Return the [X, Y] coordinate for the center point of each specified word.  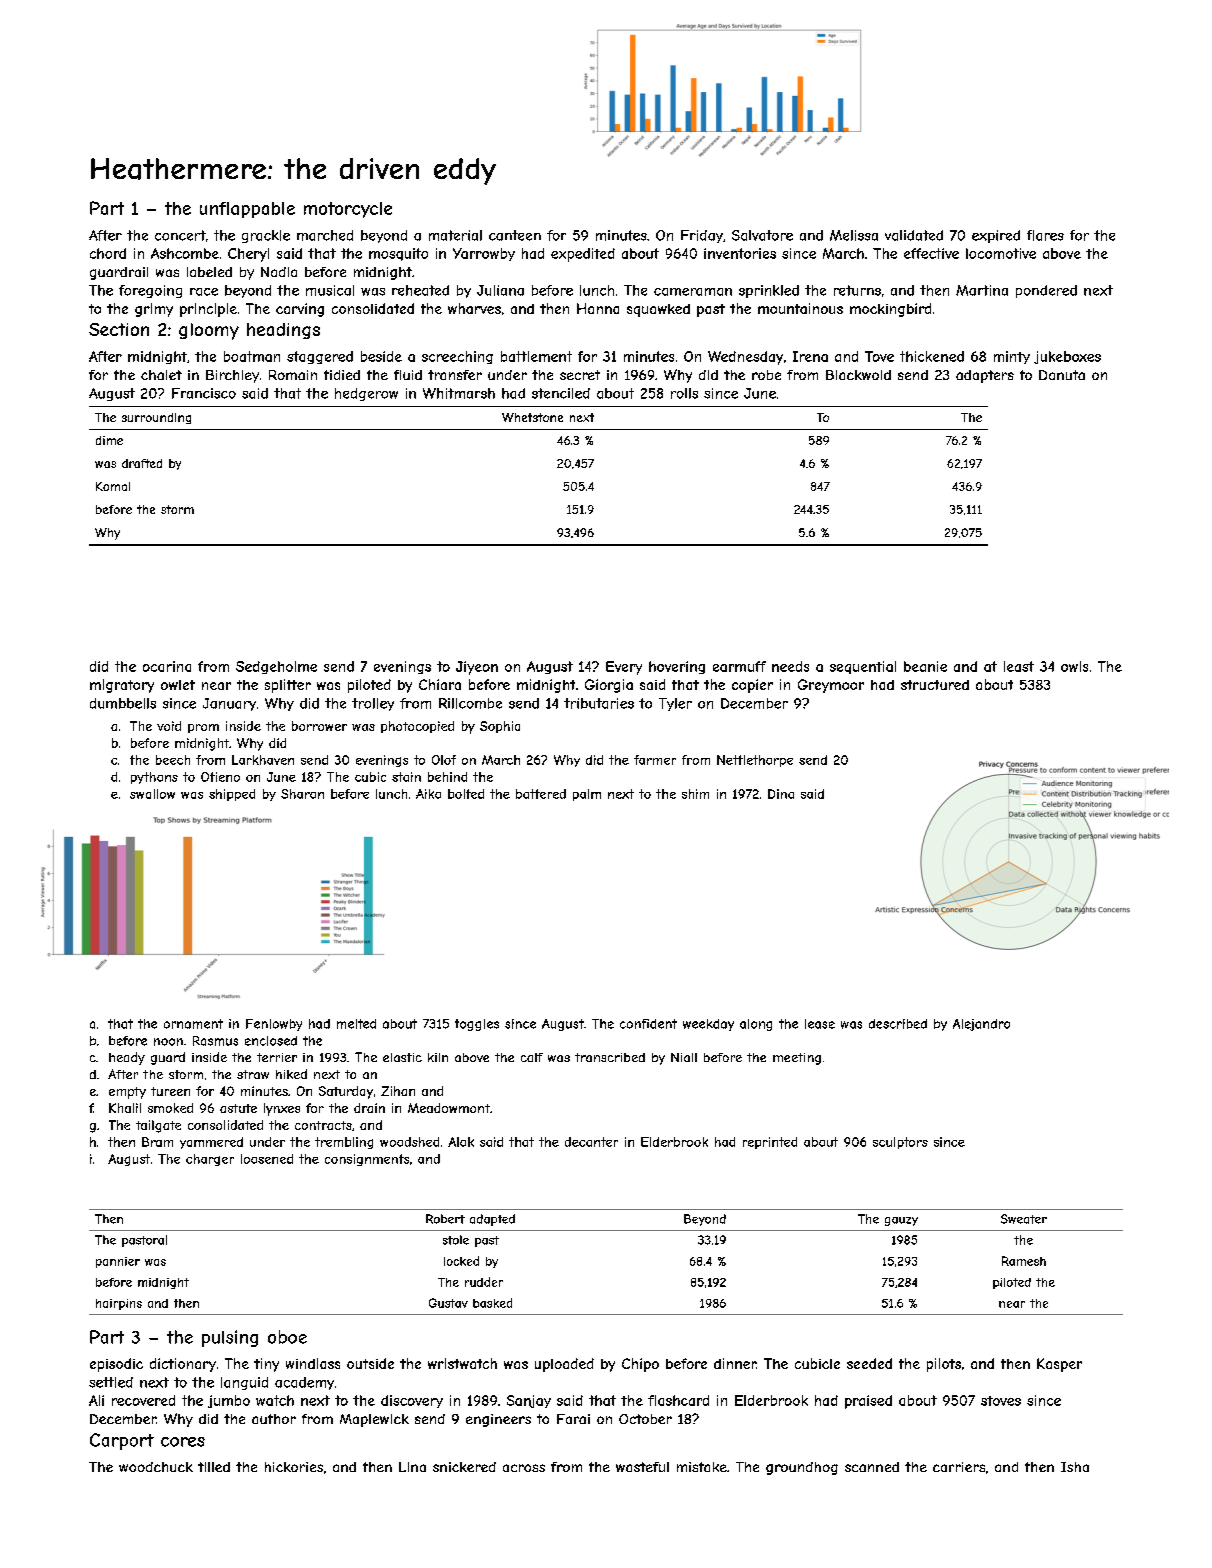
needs [790, 666]
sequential [863, 667]
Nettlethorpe [755, 761]
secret [580, 375]
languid [244, 1383]
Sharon [302, 794]
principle [208, 310]
